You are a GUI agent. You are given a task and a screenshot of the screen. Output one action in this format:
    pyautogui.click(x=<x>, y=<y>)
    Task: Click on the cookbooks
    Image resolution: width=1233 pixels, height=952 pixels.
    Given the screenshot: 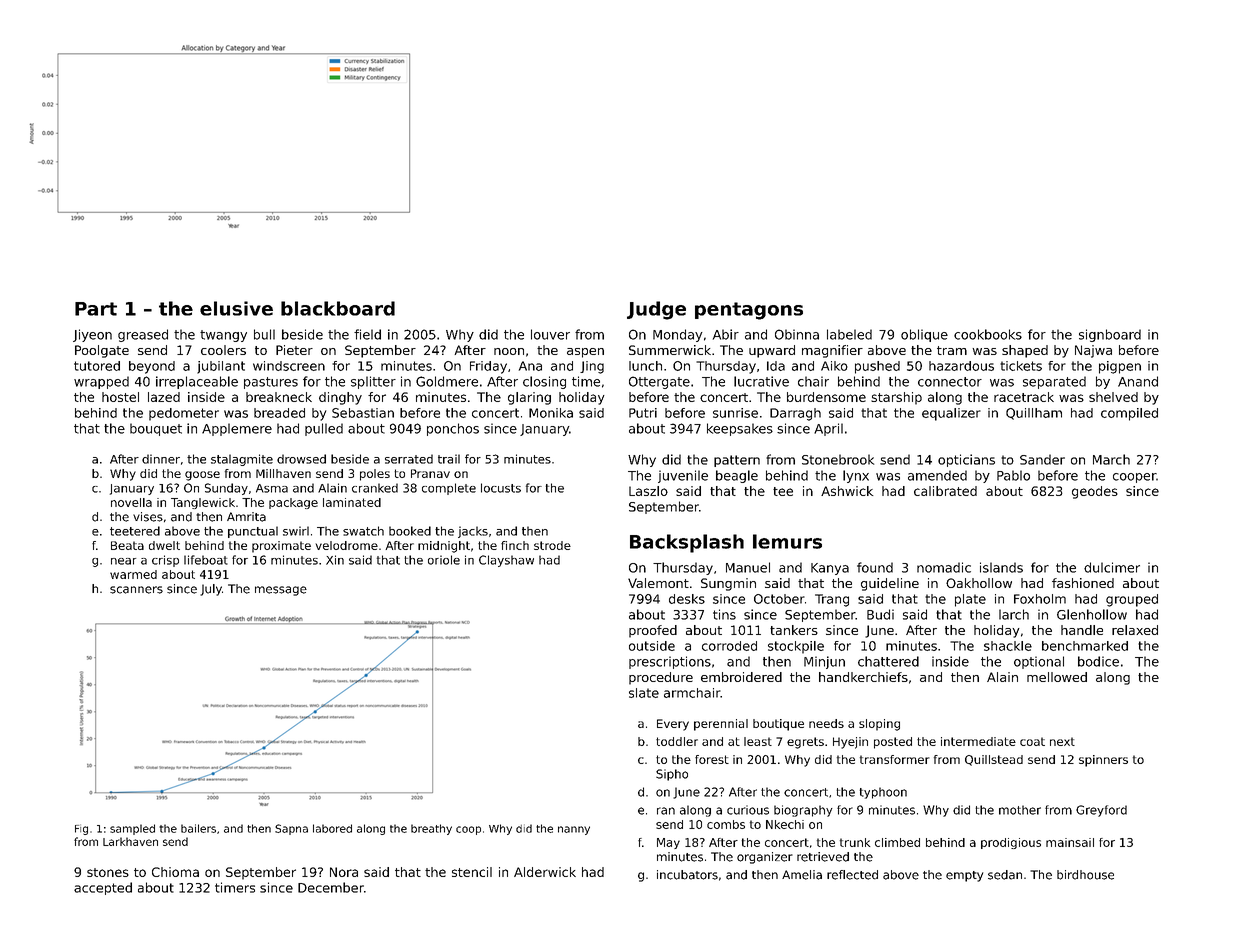 What is the action you would take?
    pyautogui.click(x=988, y=334)
